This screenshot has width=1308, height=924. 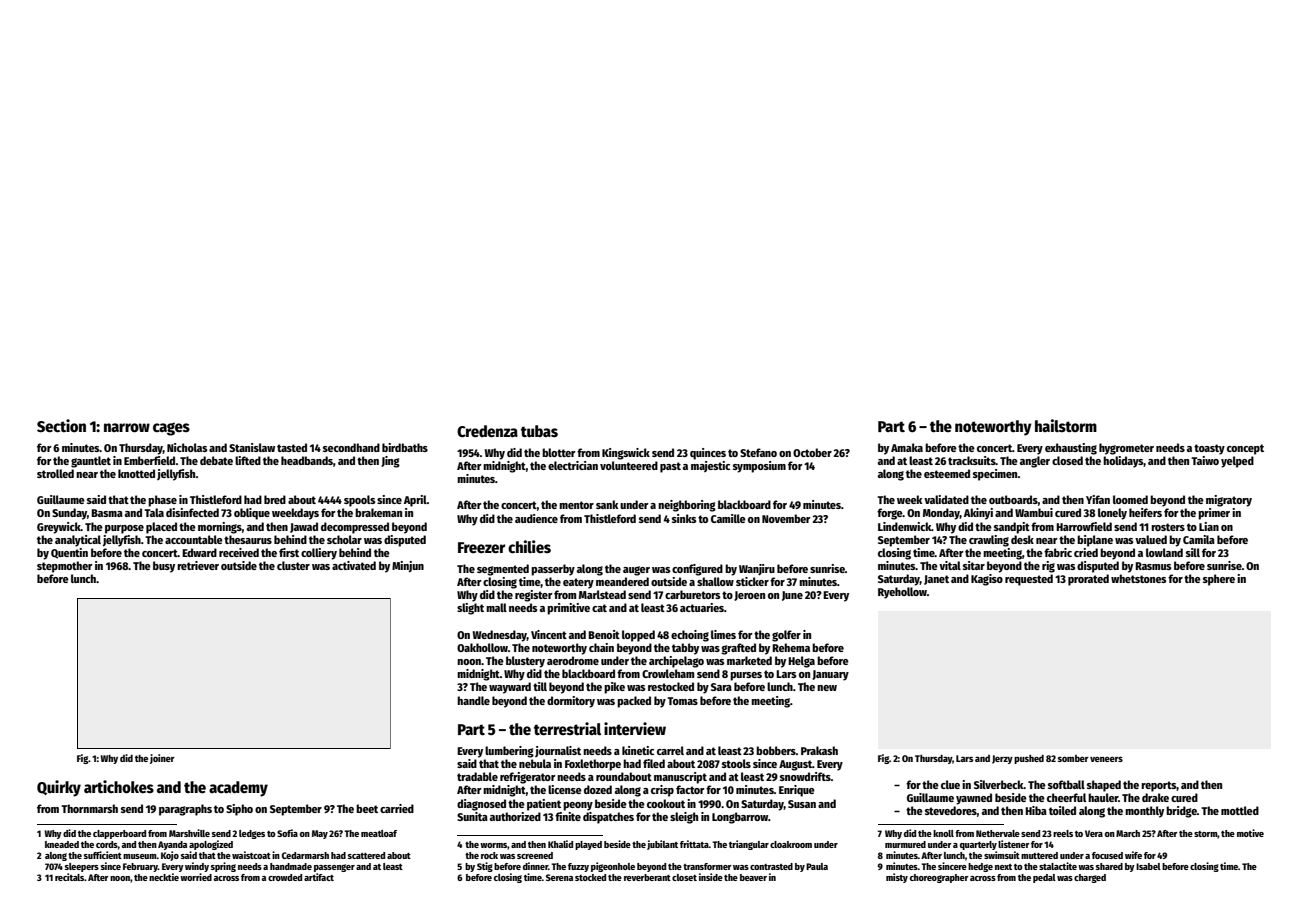 What do you see at coordinates (1098, 499) in the screenshot?
I see `Yifan` at bounding box center [1098, 499].
